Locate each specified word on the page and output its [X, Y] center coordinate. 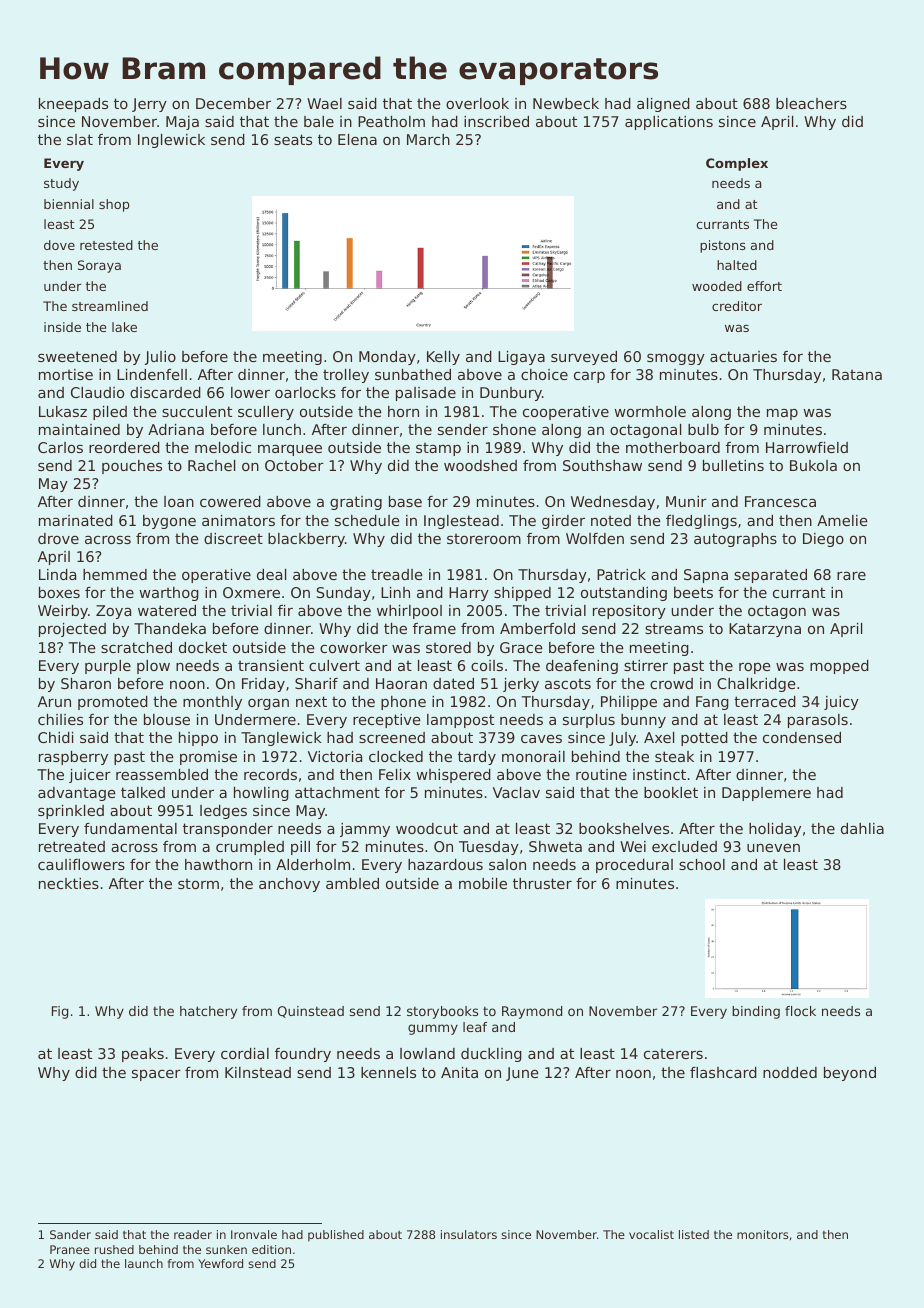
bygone [169, 522]
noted [611, 520]
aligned [663, 105]
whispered [454, 776]
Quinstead [311, 1012]
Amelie [842, 520]
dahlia [862, 828]
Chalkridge [756, 685]
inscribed [496, 121]
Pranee [70, 1249]
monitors [763, 1234]
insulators [469, 1234]
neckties [69, 883]
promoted [113, 703]
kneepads [73, 105]
